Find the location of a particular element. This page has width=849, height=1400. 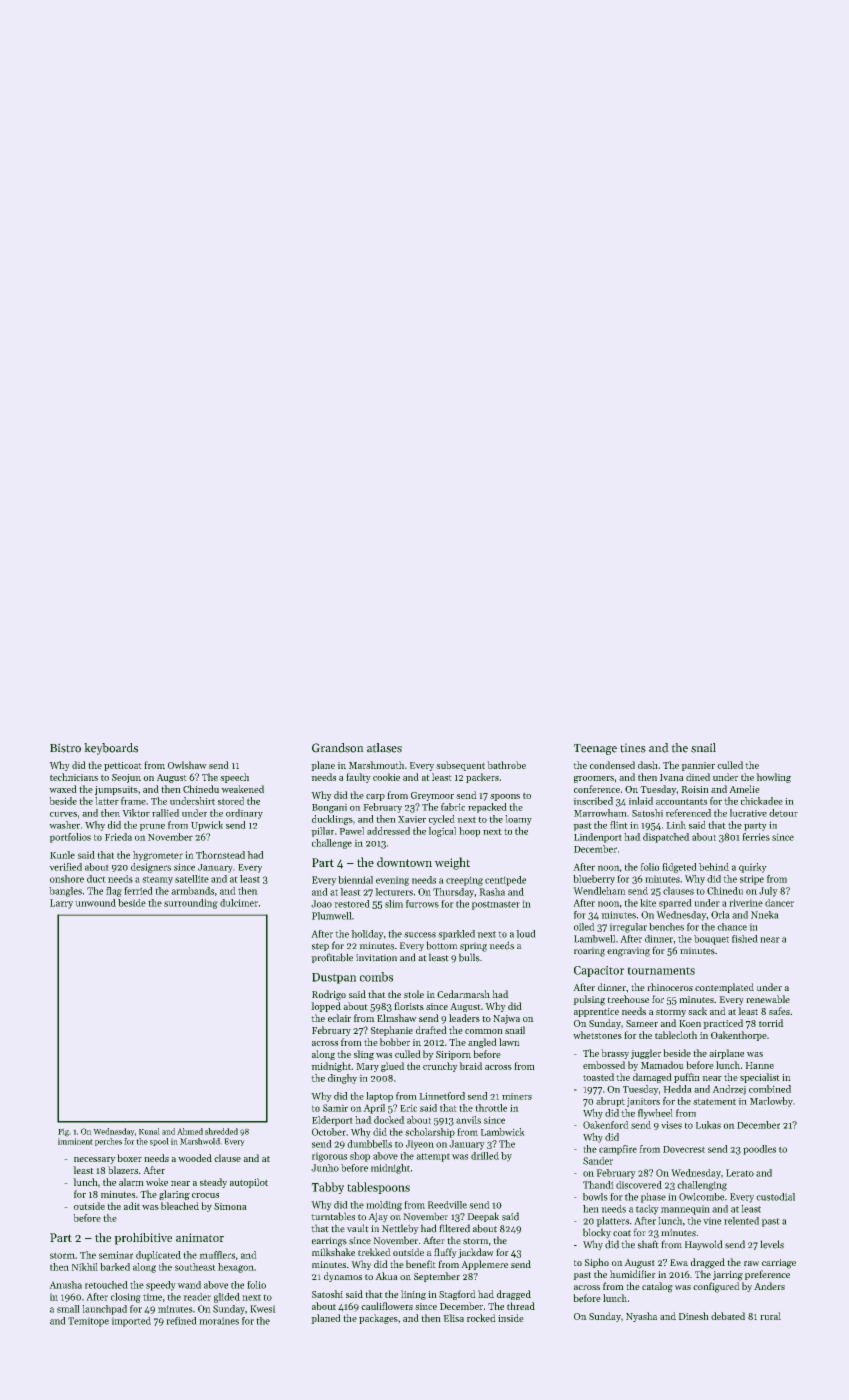

carriage is located at coordinates (779, 1264).
